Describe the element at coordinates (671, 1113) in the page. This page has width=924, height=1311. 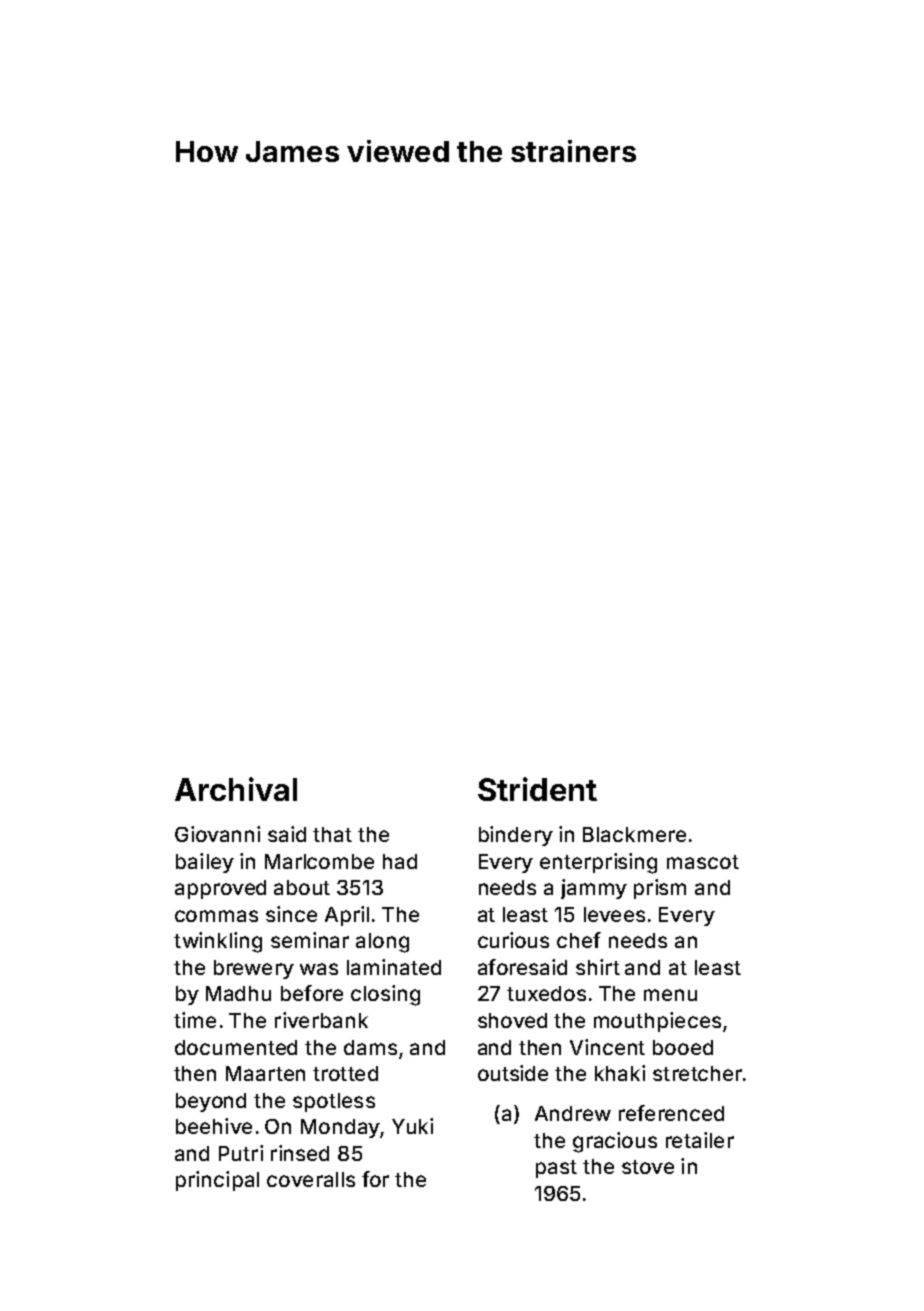
I see `referenced` at that location.
